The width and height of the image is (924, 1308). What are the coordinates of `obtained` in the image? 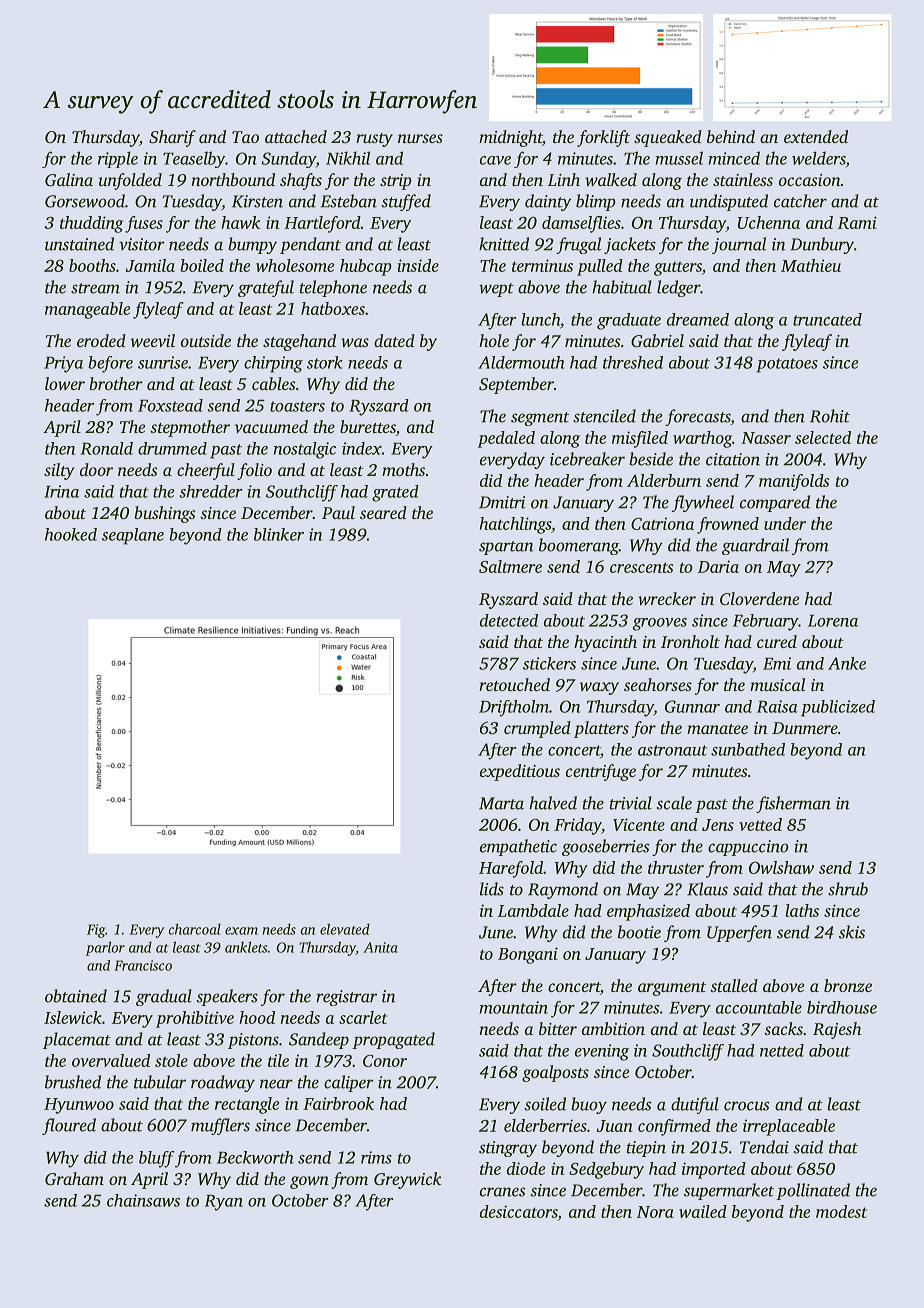 It's located at (76, 996).
